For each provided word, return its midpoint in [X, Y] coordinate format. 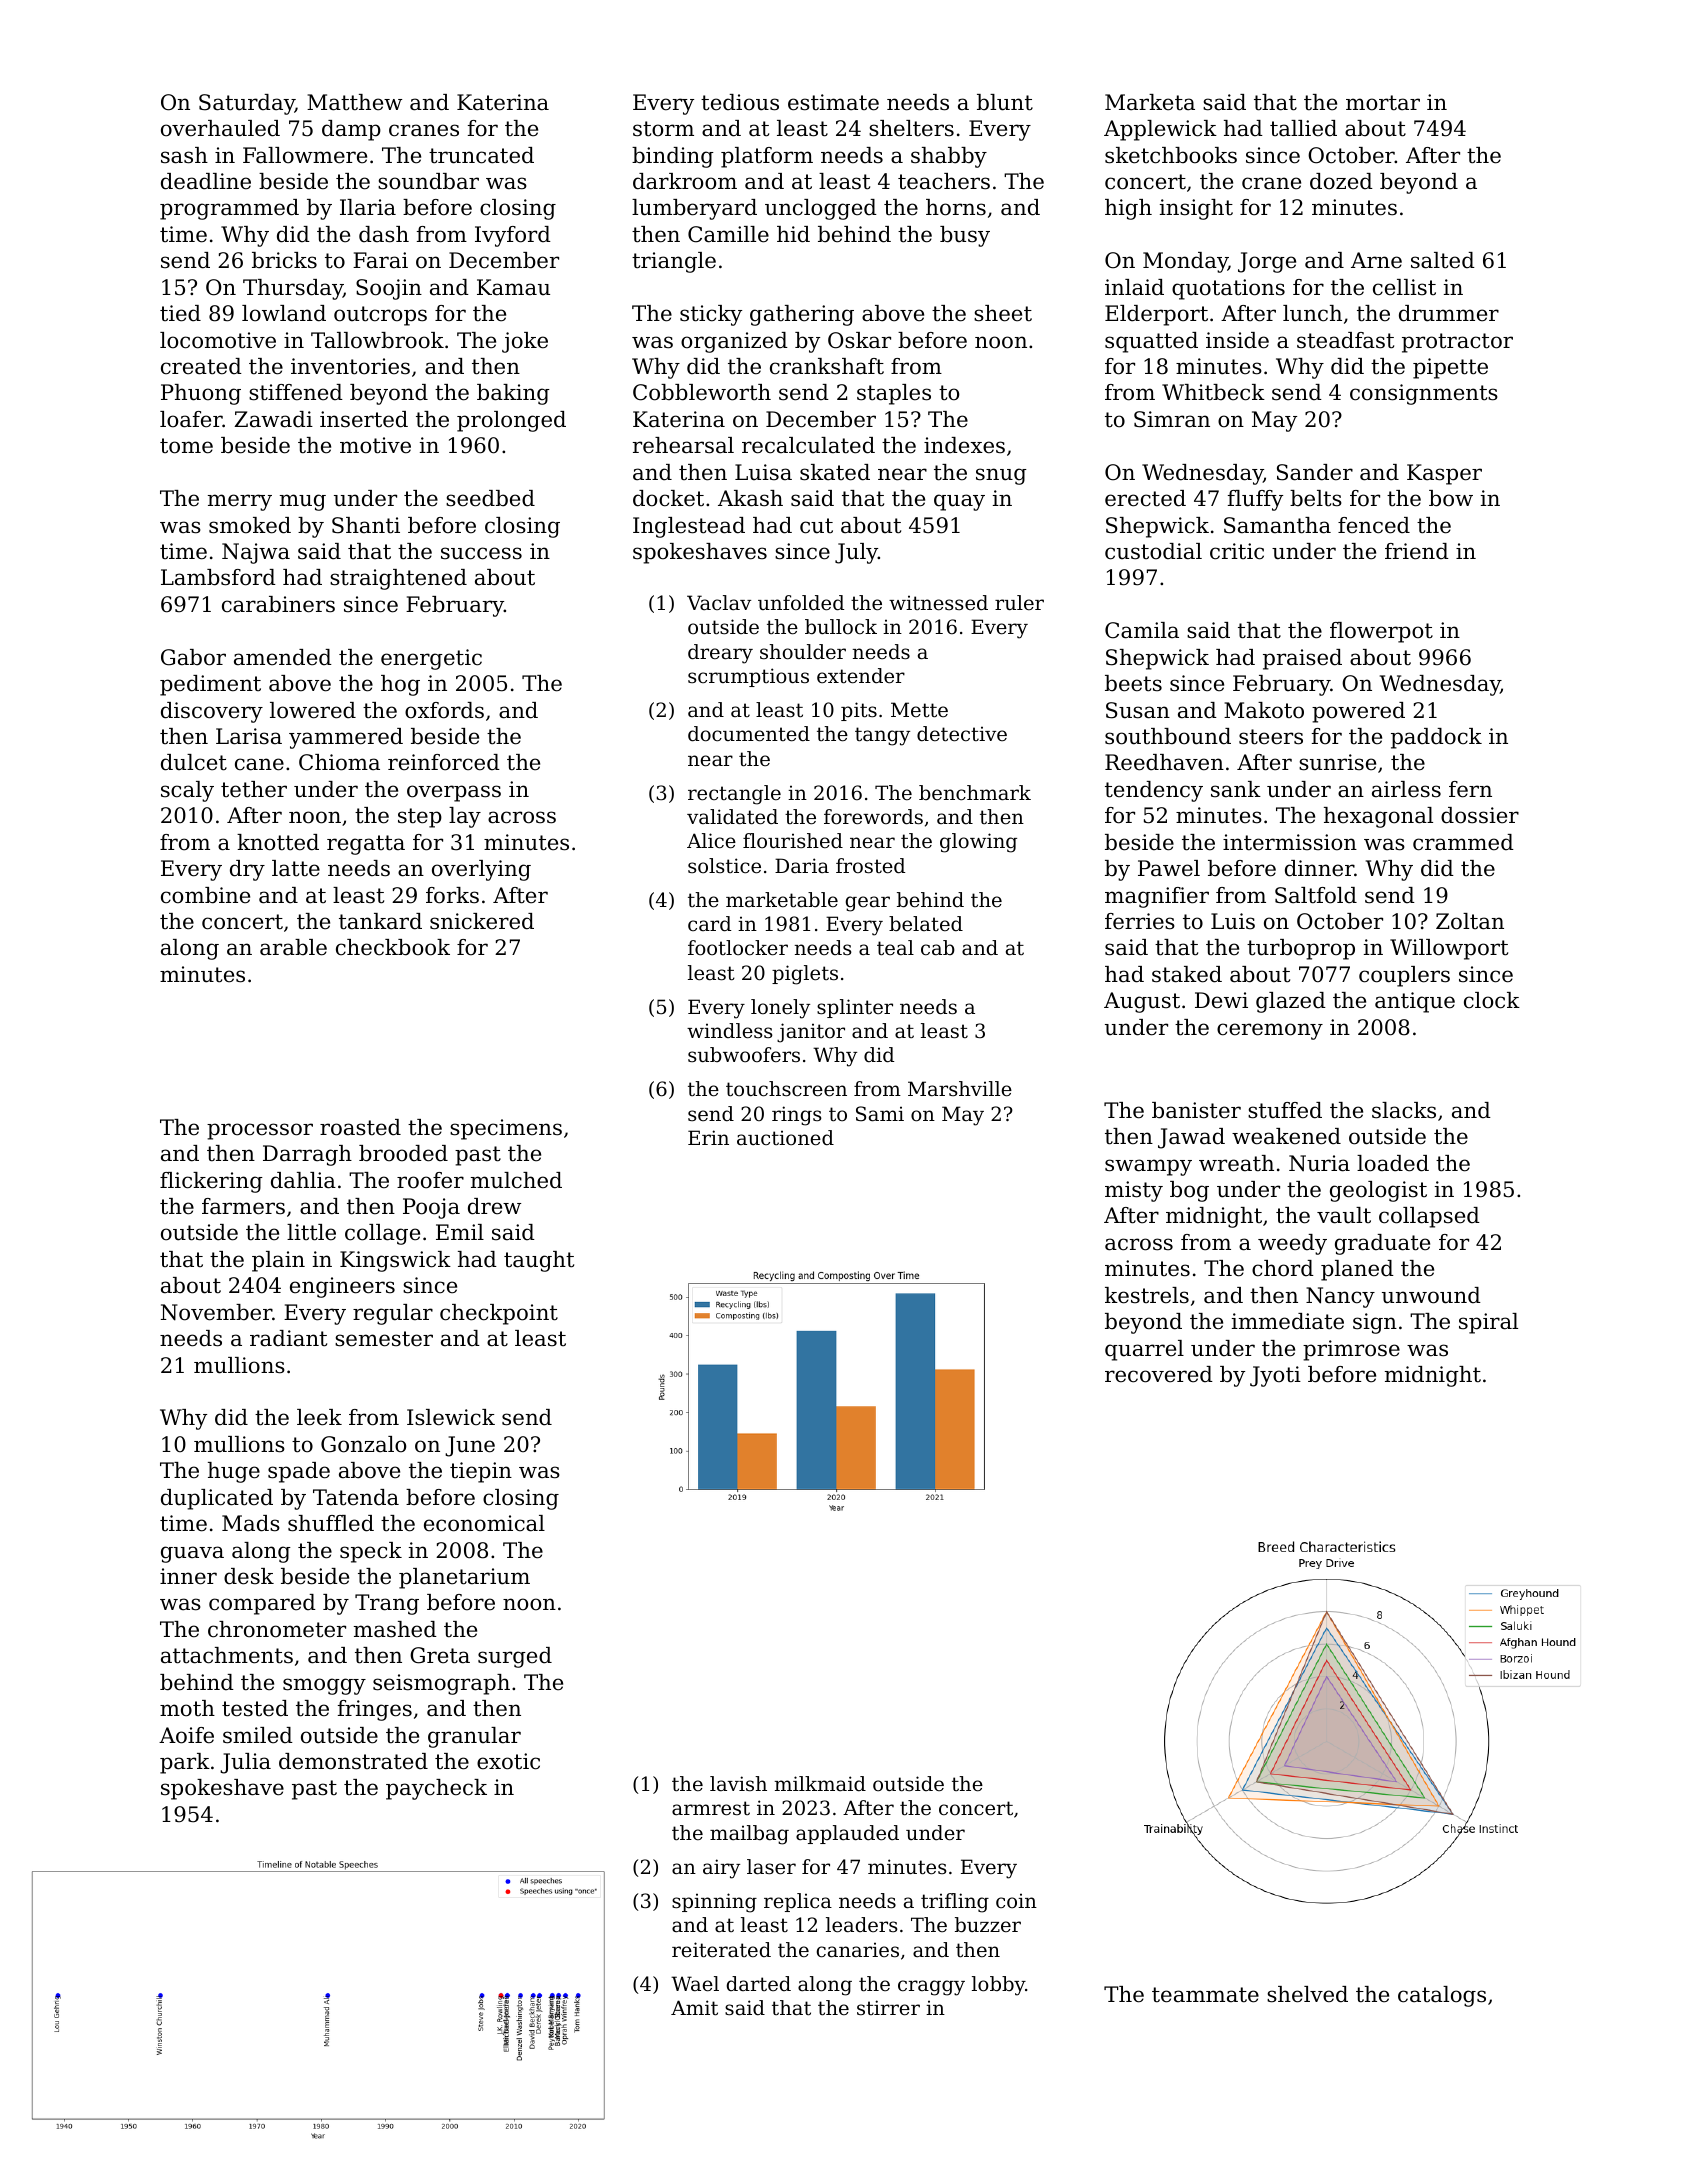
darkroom [685, 181]
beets [1133, 683]
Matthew [354, 102]
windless [730, 1031]
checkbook [393, 947]
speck [371, 1552]
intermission [1290, 842]
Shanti [366, 525]
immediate [1288, 1321]
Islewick [451, 1417]
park [185, 1763]
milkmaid [820, 1784]
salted [1443, 260]
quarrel [1144, 1350]
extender [861, 676]
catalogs [1442, 1996]
